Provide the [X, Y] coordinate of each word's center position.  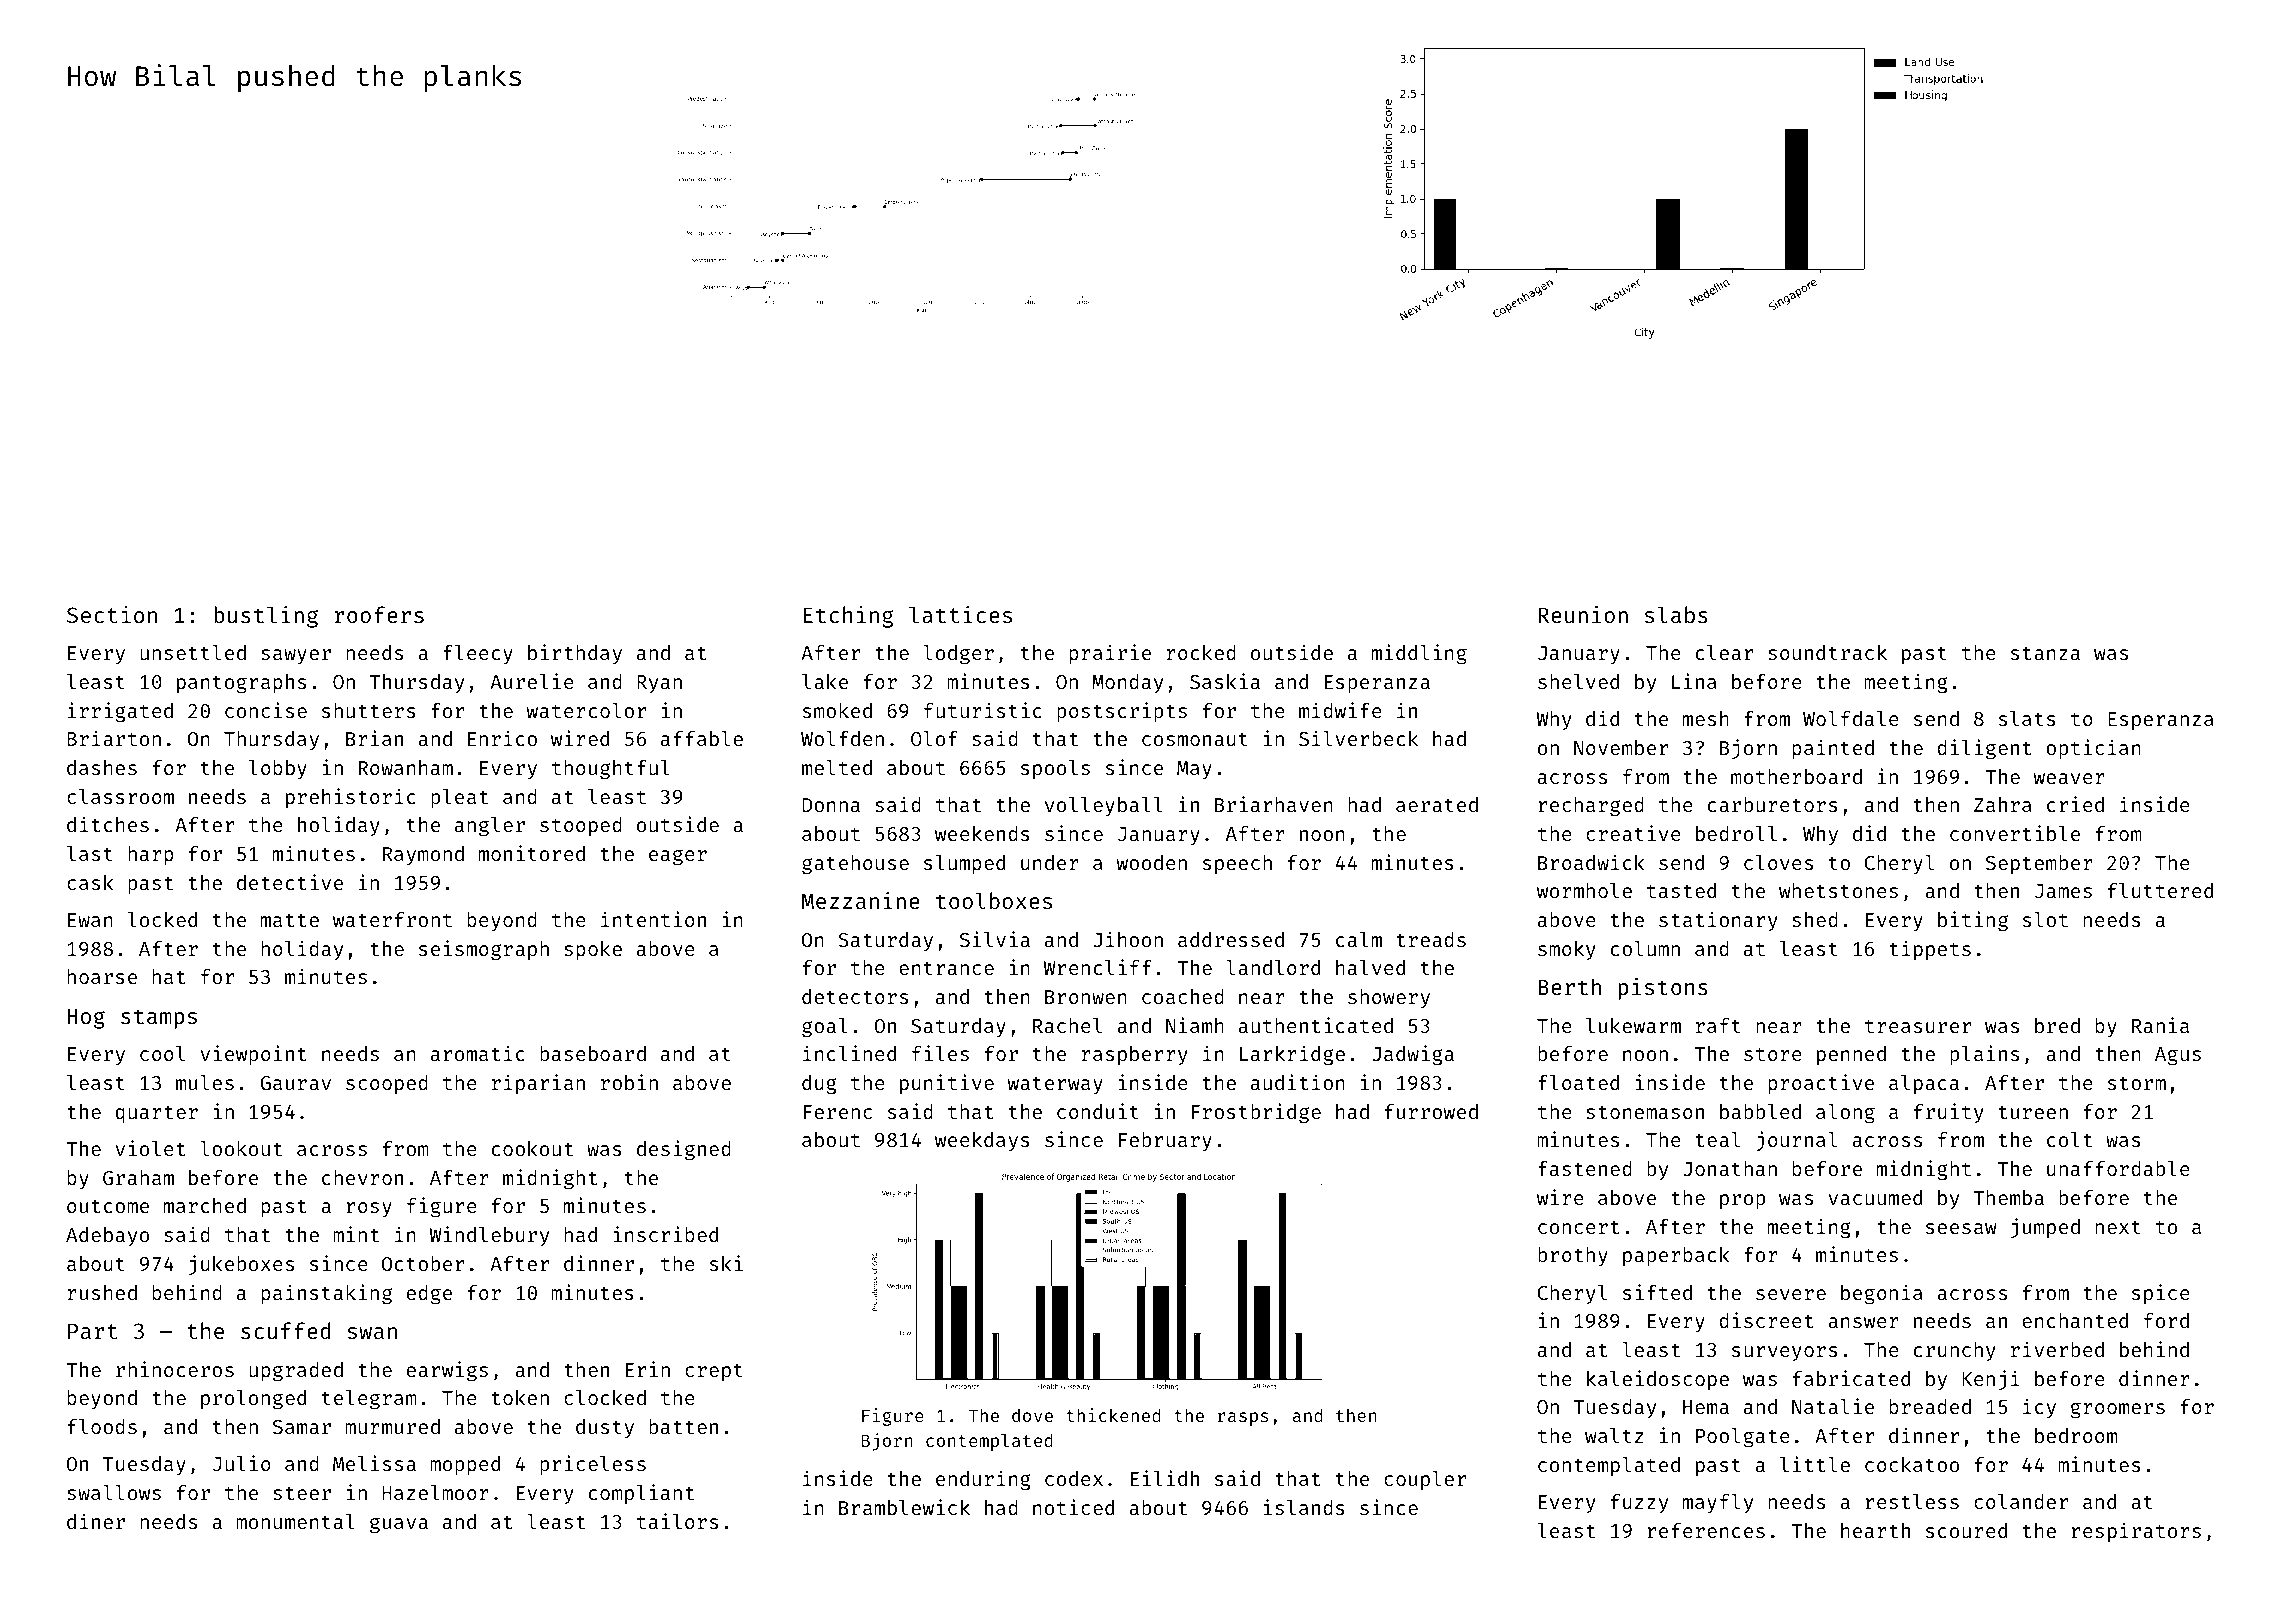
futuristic [983, 710]
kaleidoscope [1658, 1380]
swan [372, 1333]
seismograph [484, 950]
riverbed [2057, 1349]
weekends [982, 833]
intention [653, 919]
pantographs [241, 684]
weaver [2069, 778]
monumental [295, 1521]
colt [2069, 1139]
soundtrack [1827, 652]
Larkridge [1292, 1055]
